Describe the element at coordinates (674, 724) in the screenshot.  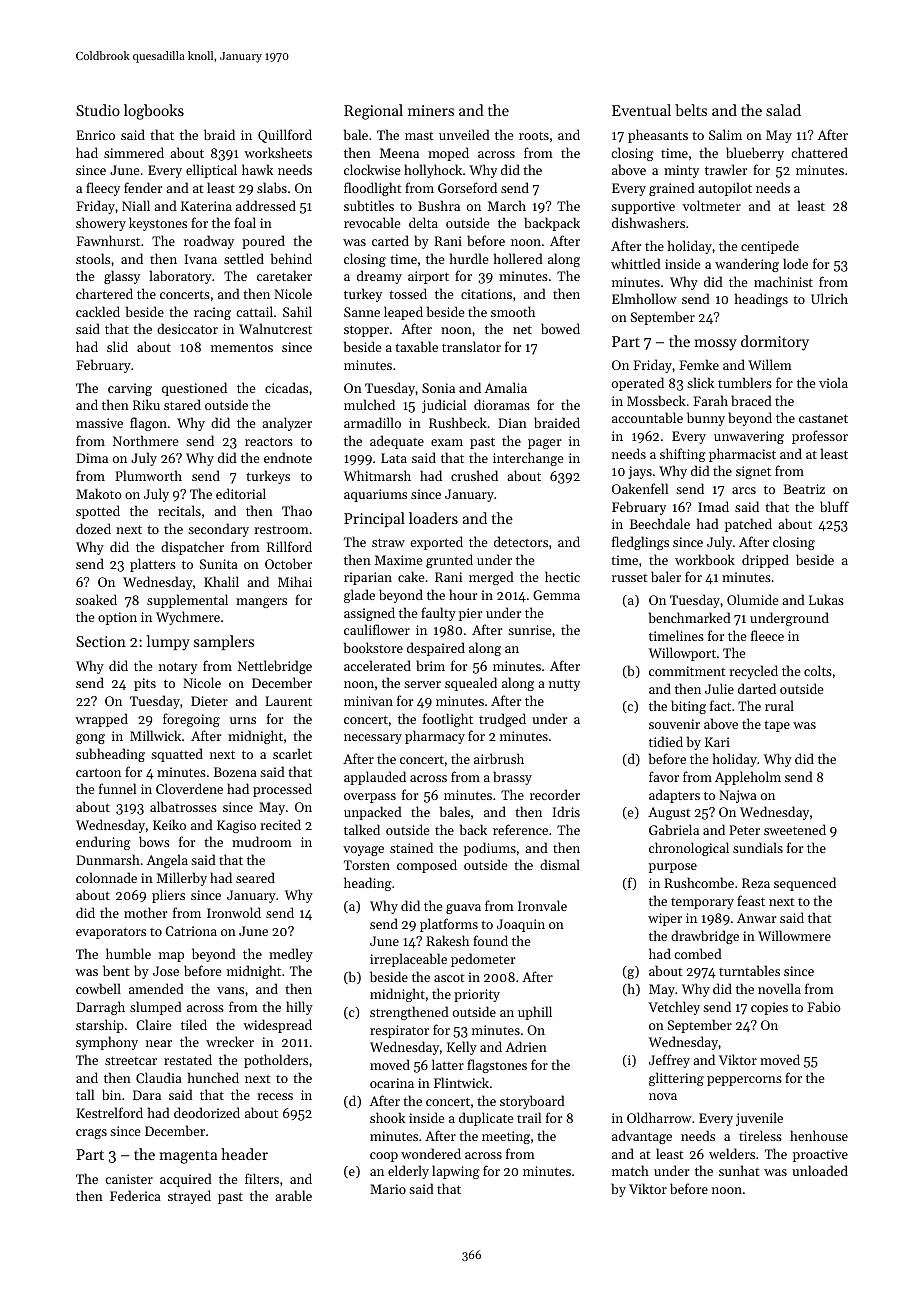
I see `souvenir` at that location.
